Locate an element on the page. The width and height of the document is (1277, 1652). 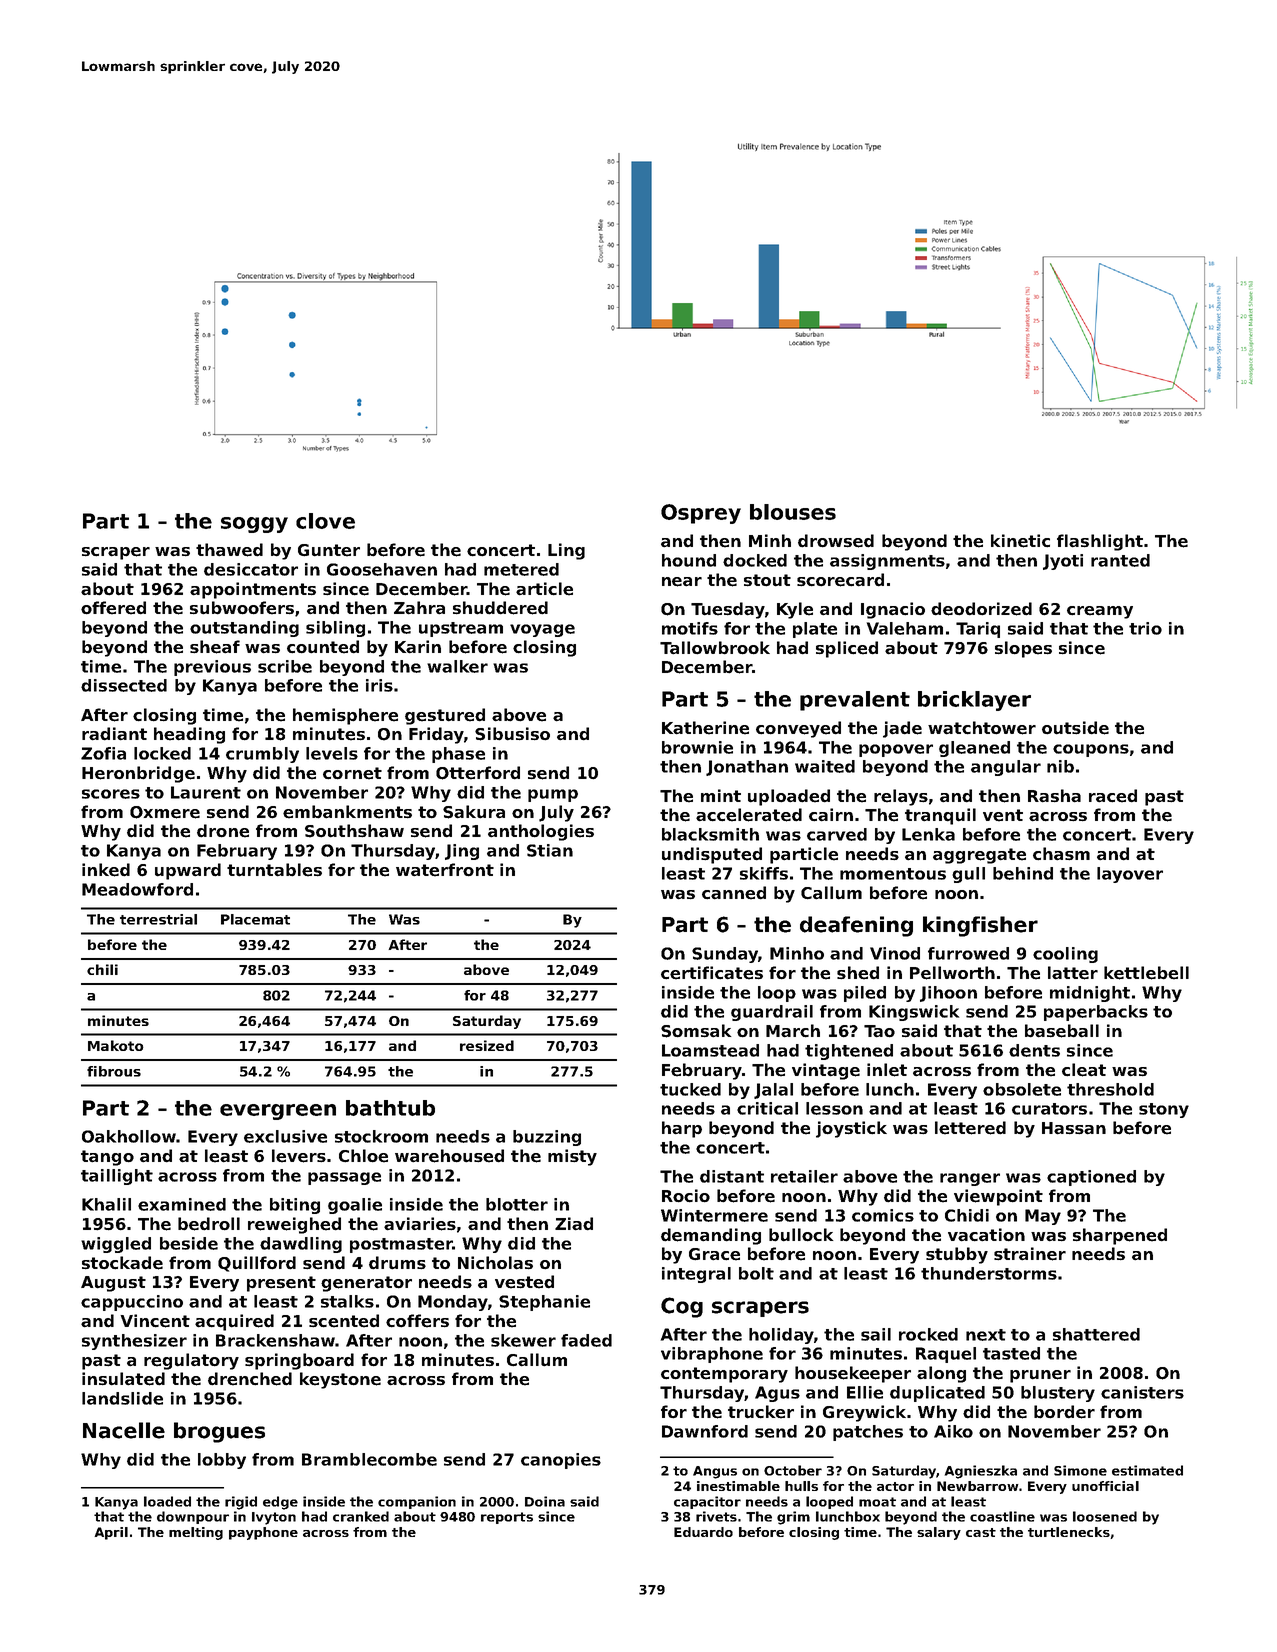
Oakhollow is located at coordinates (129, 1136).
